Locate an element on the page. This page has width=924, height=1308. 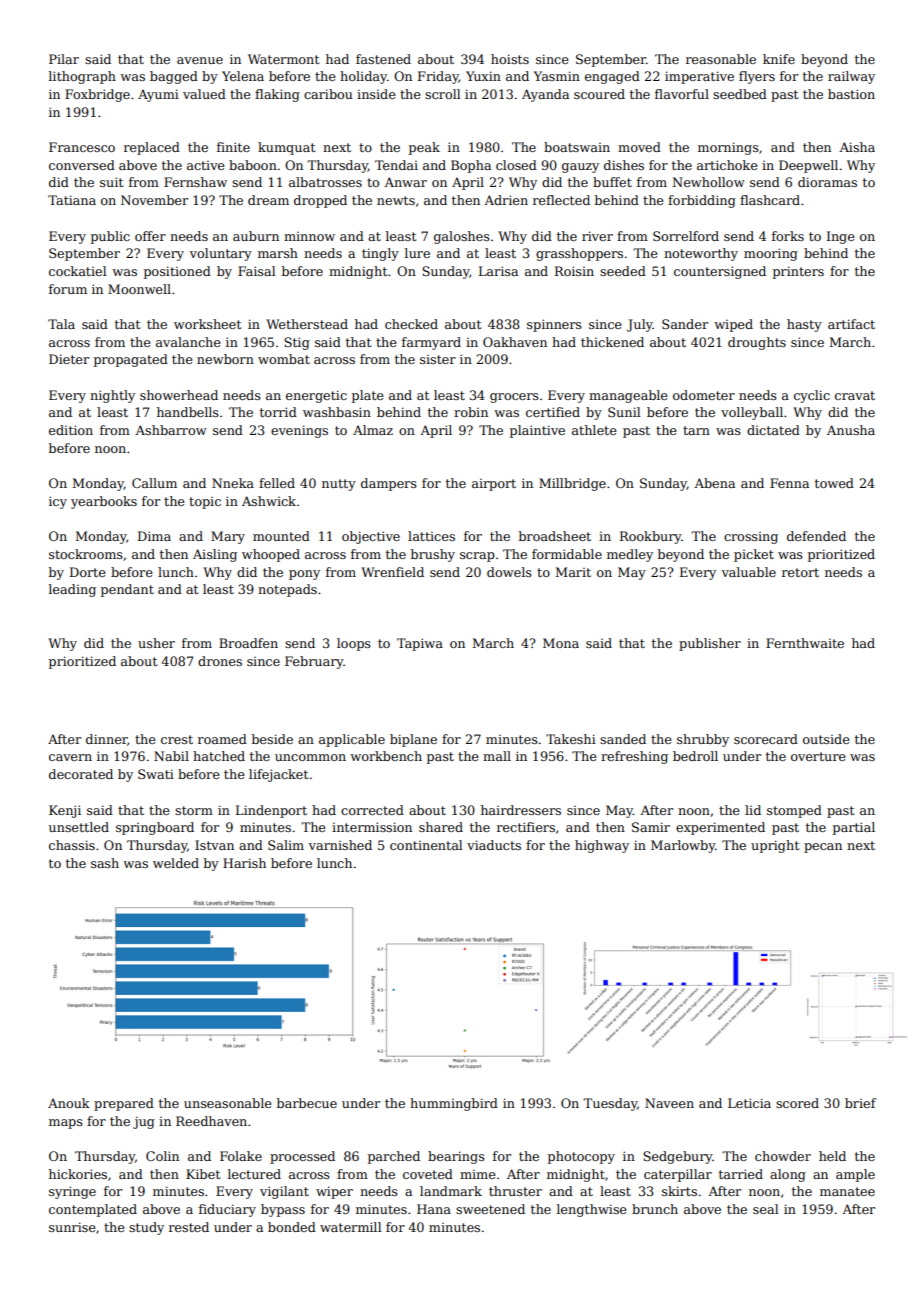
hoists is located at coordinates (510, 59).
